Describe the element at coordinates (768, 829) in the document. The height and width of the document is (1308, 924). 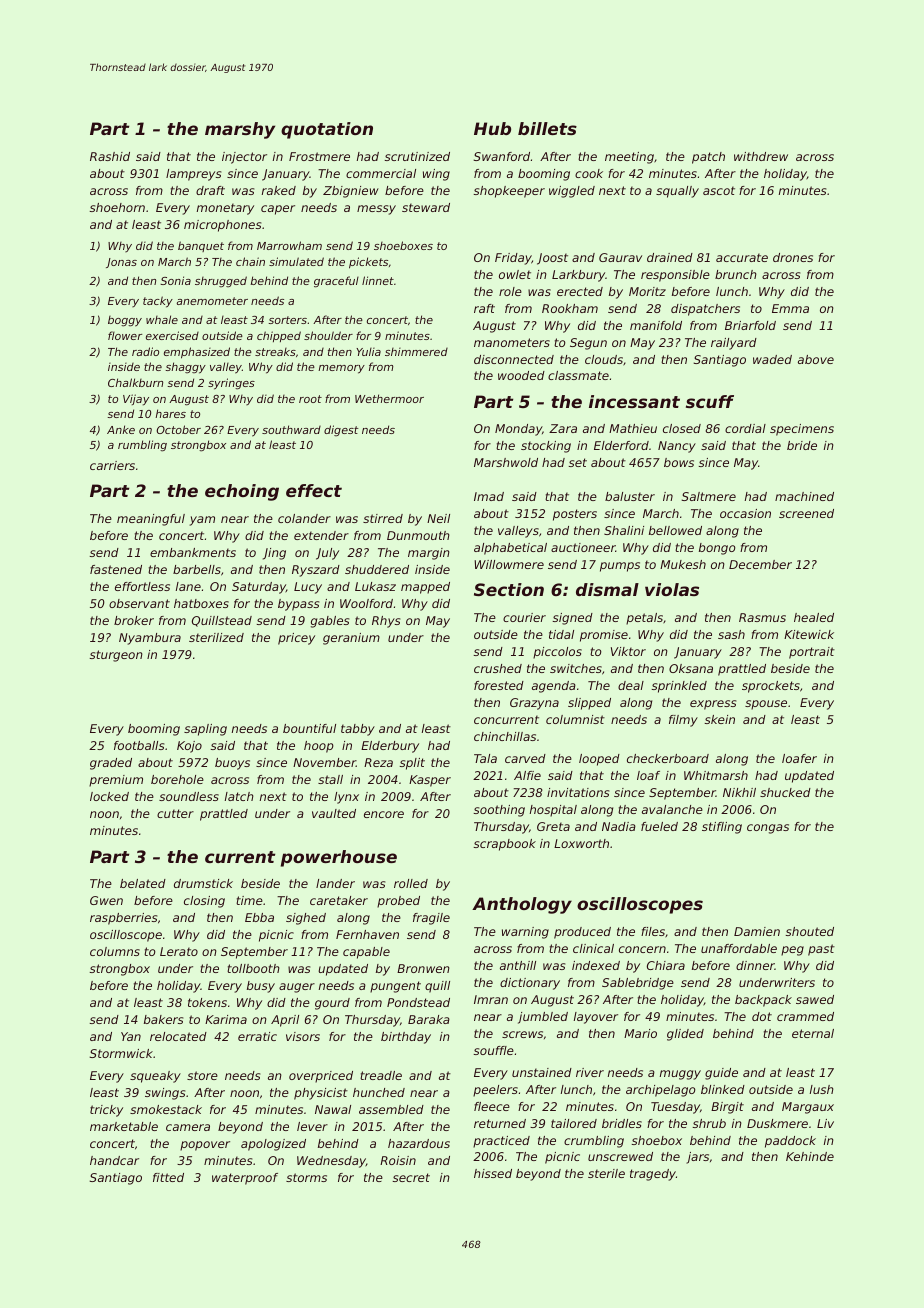
I see `congas` at that location.
